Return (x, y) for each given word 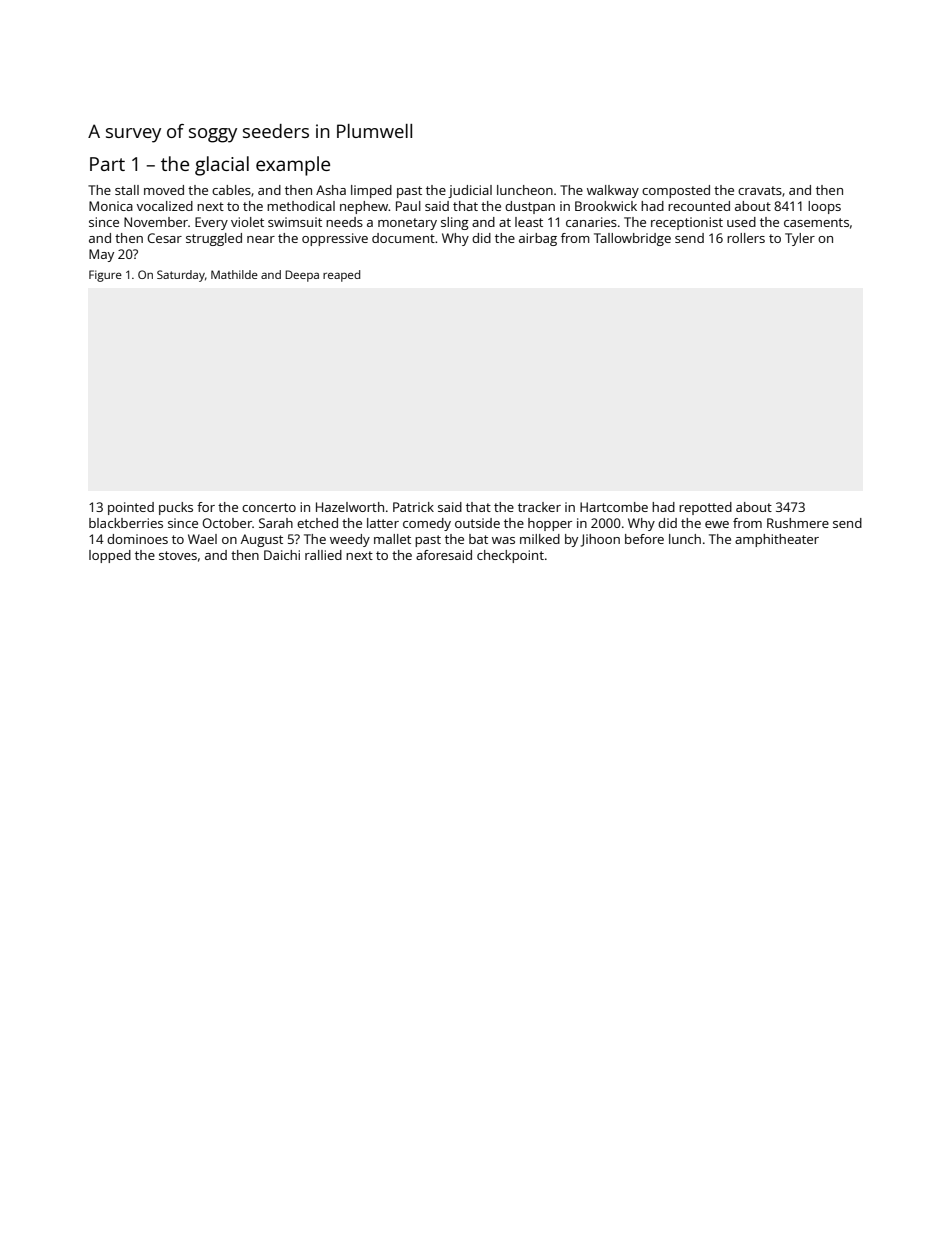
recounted (699, 206)
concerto (269, 507)
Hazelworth (350, 507)
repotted (705, 508)
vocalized (165, 206)
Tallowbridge (632, 239)
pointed (131, 508)
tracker (539, 507)
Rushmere (798, 523)
